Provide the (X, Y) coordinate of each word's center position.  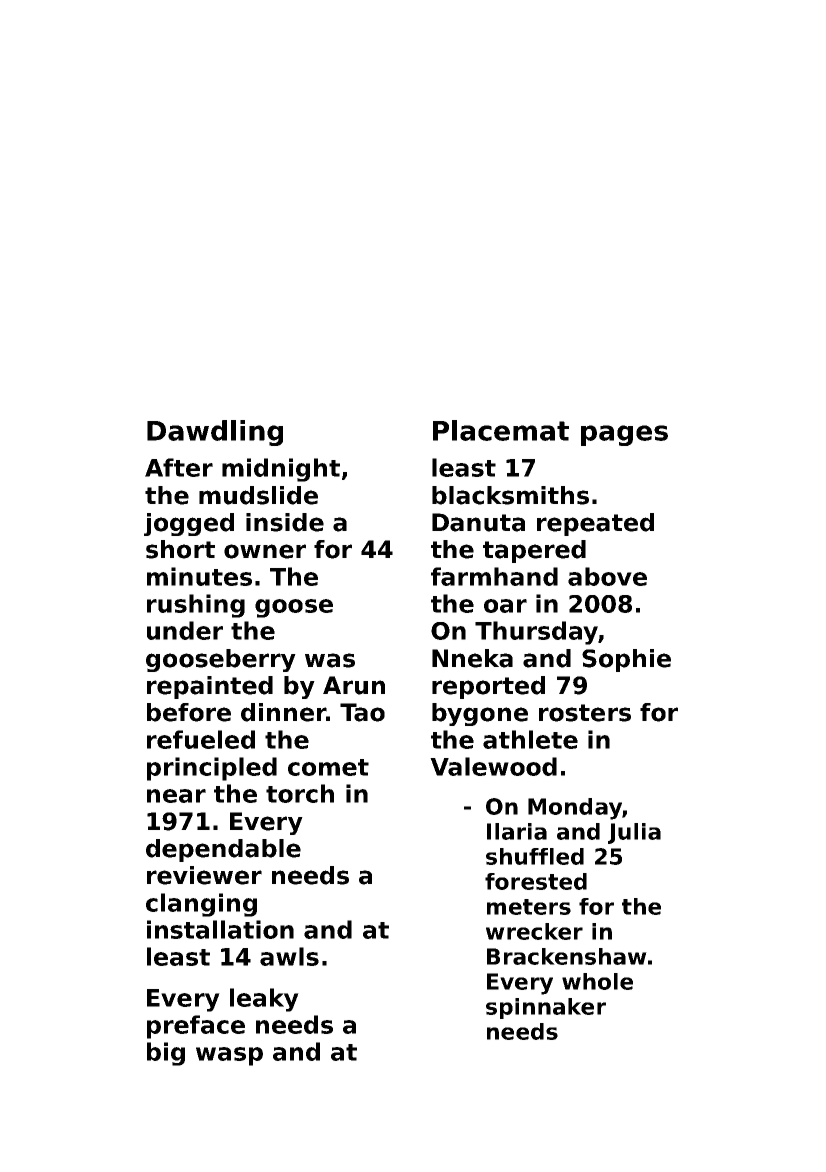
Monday (575, 809)
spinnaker (546, 1008)
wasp (229, 1056)
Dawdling (215, 433)
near (176, 796)
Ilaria (517, 831)
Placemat (501, 430)
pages (624, 435)
